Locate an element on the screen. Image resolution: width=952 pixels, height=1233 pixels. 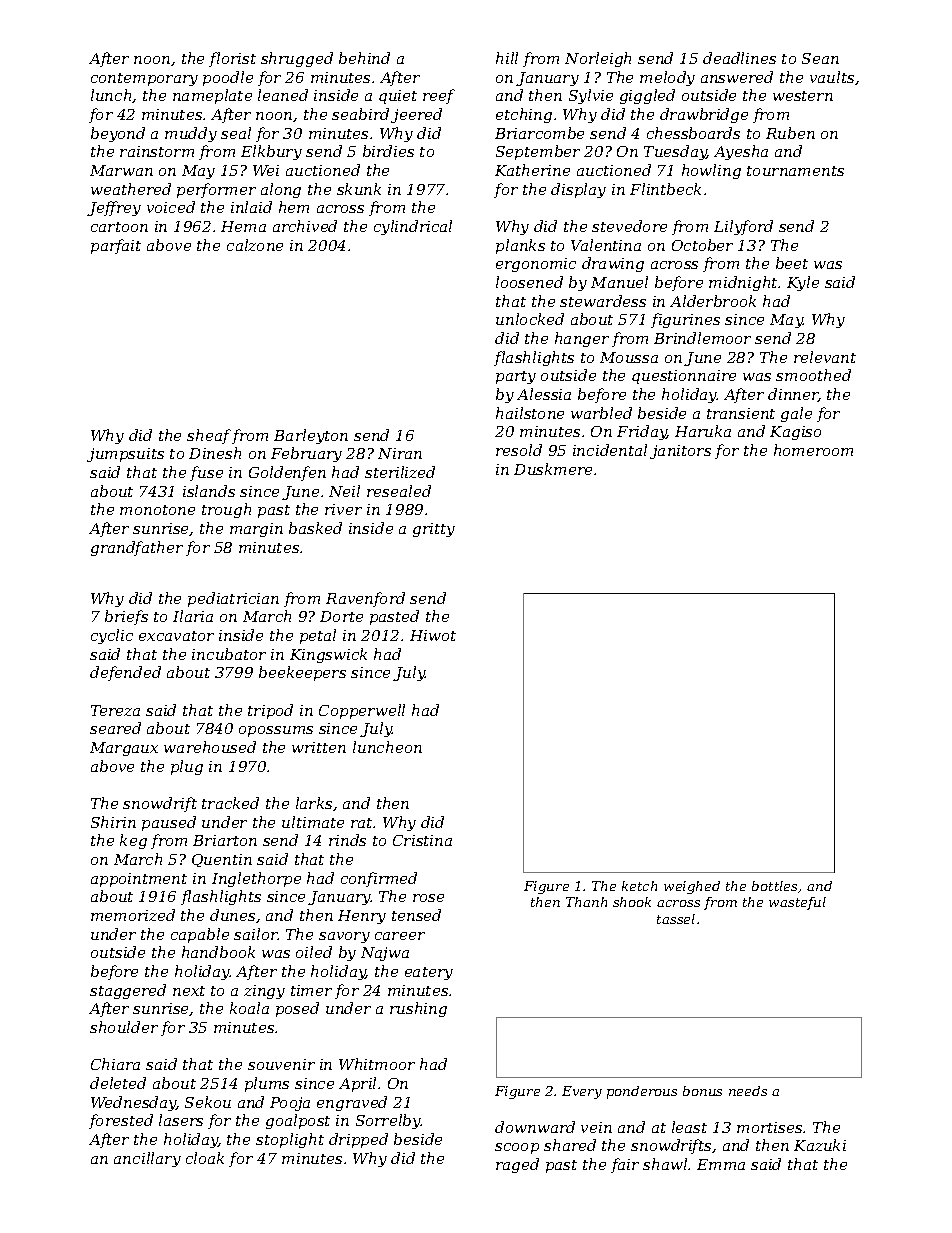
cylindrical is located at coordinates (413, 227).
